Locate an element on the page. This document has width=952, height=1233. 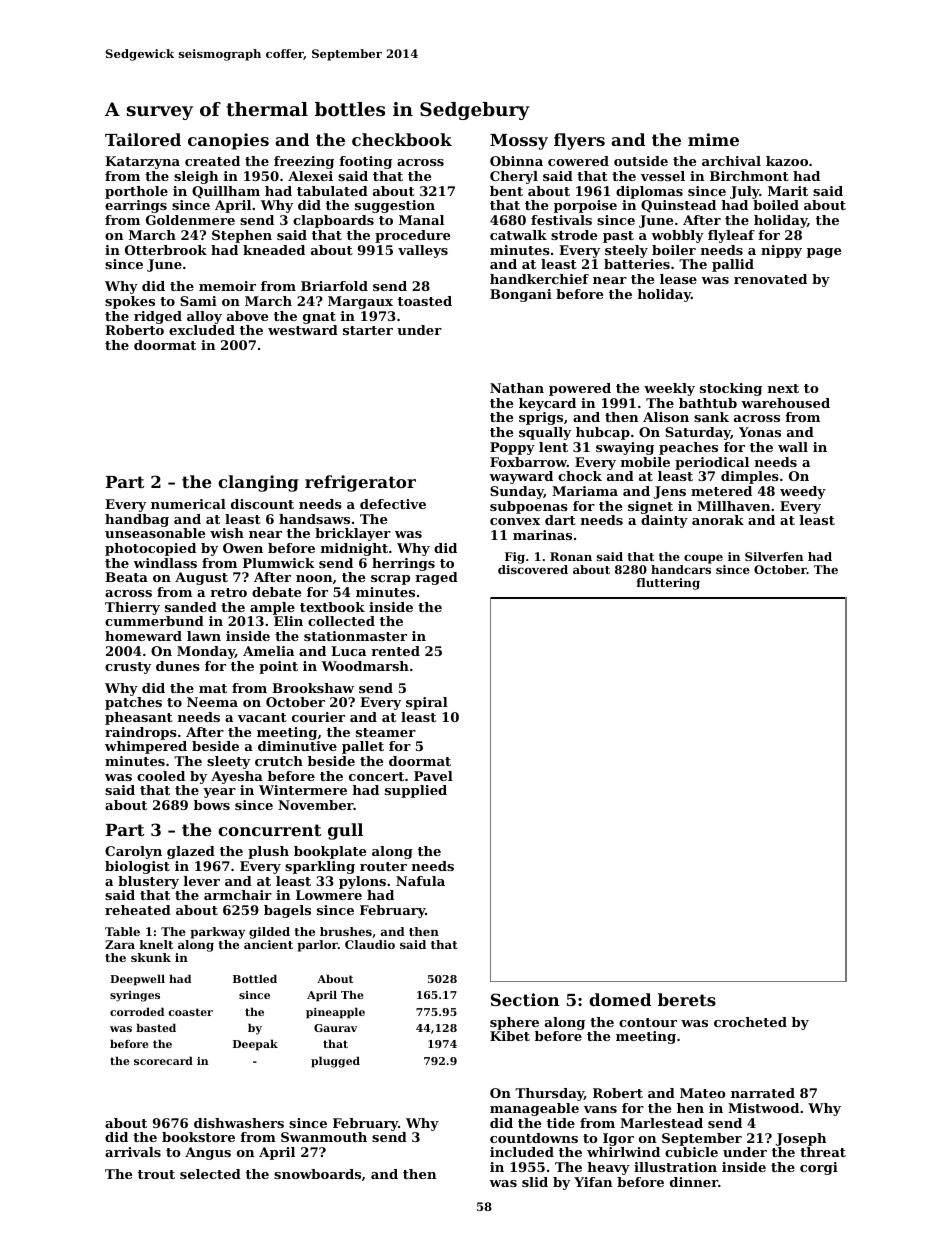
bagels is located at coordinates (287, 911).
